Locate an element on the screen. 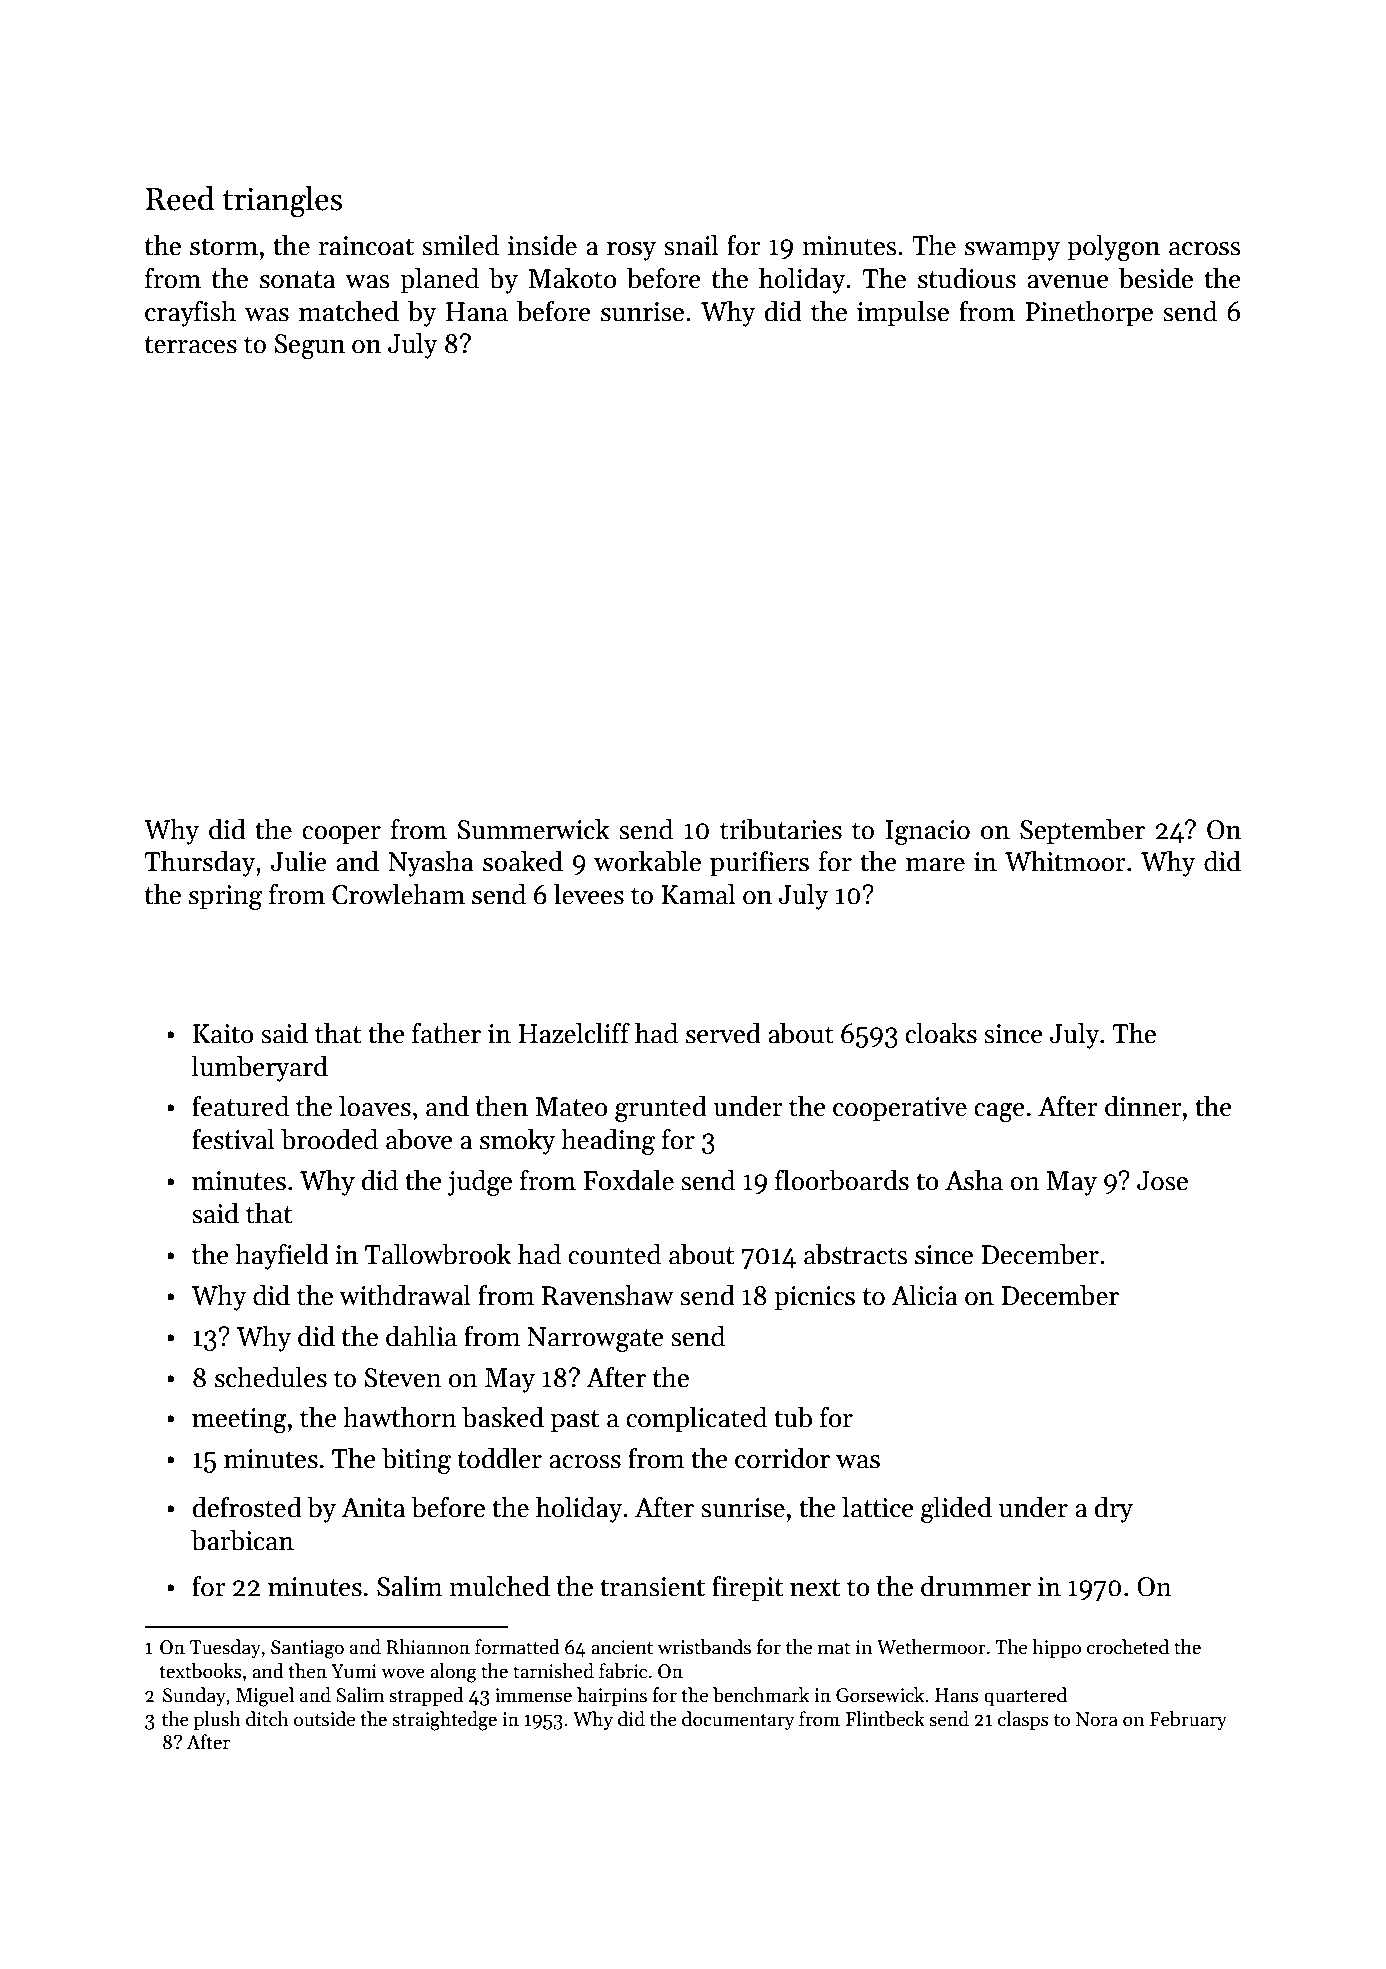 Image resolution: width=1386 pixels, height=1969 pixels. Thursday is located at coordinates (200, 864).
